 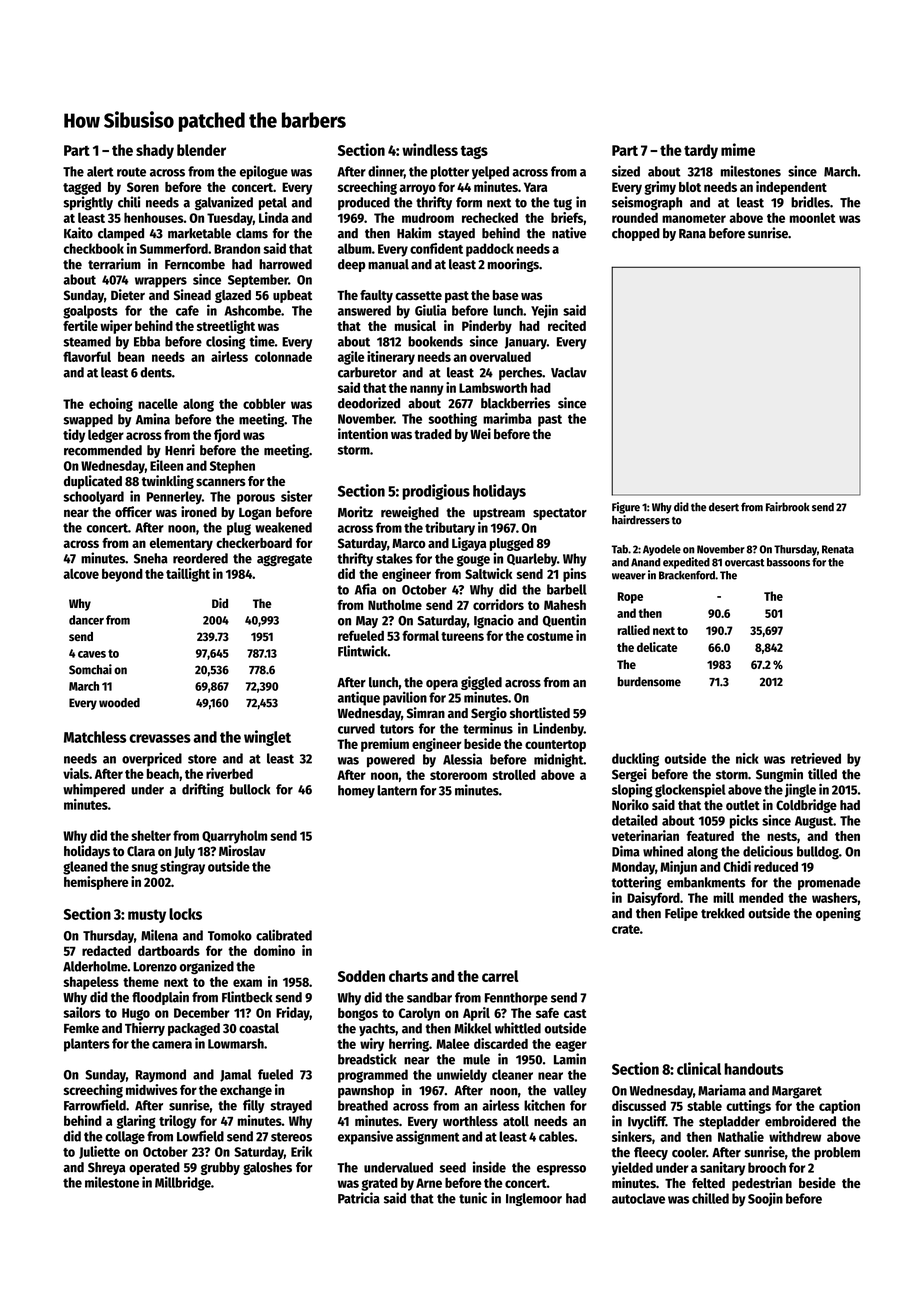 I want to click on Mikkel, so click(x=473, y=1028).
